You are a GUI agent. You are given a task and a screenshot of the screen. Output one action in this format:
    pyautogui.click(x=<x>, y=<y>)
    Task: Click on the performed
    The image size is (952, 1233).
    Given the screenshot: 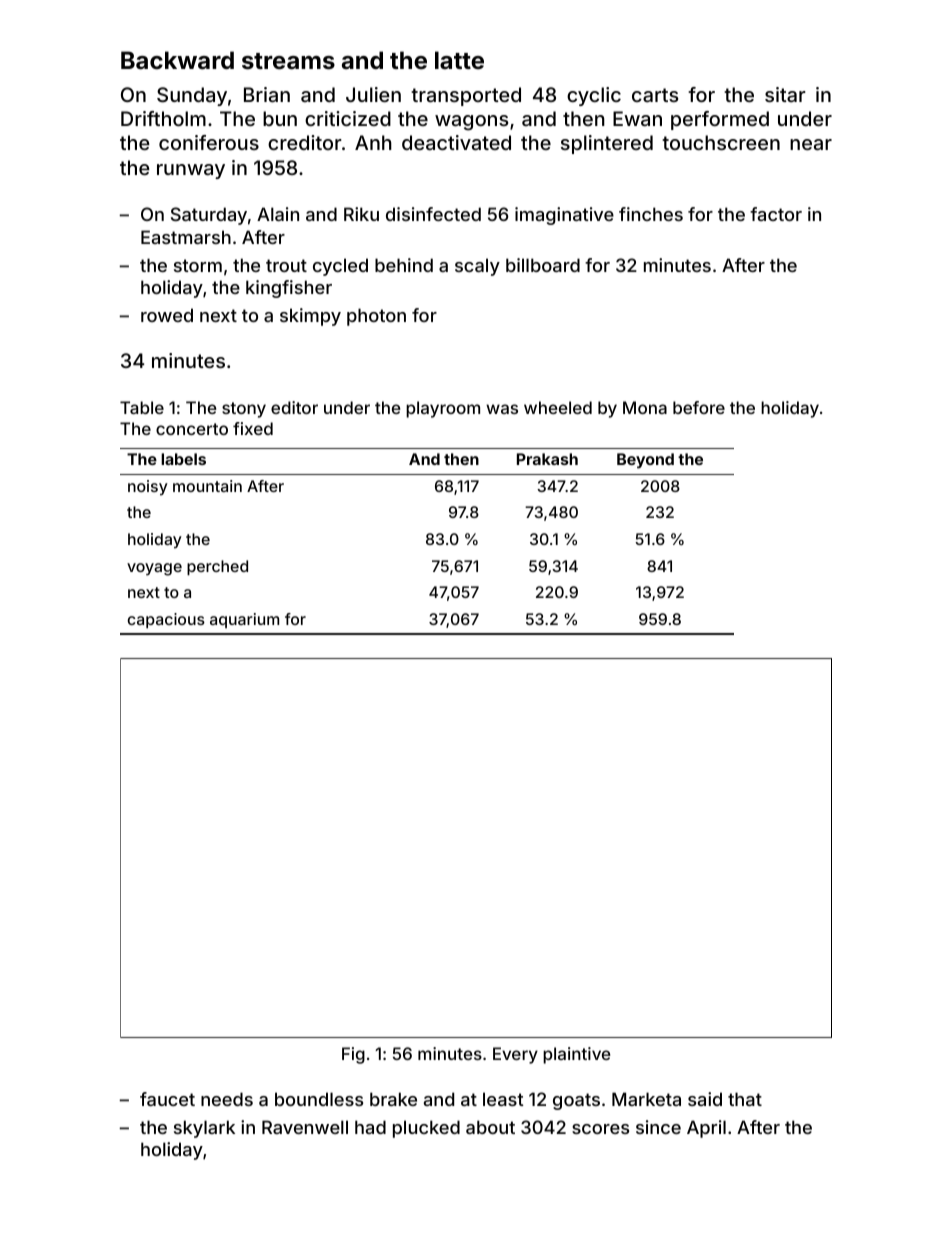 What is the action you would take?
    pyautogui.click(x=720, y=120)
